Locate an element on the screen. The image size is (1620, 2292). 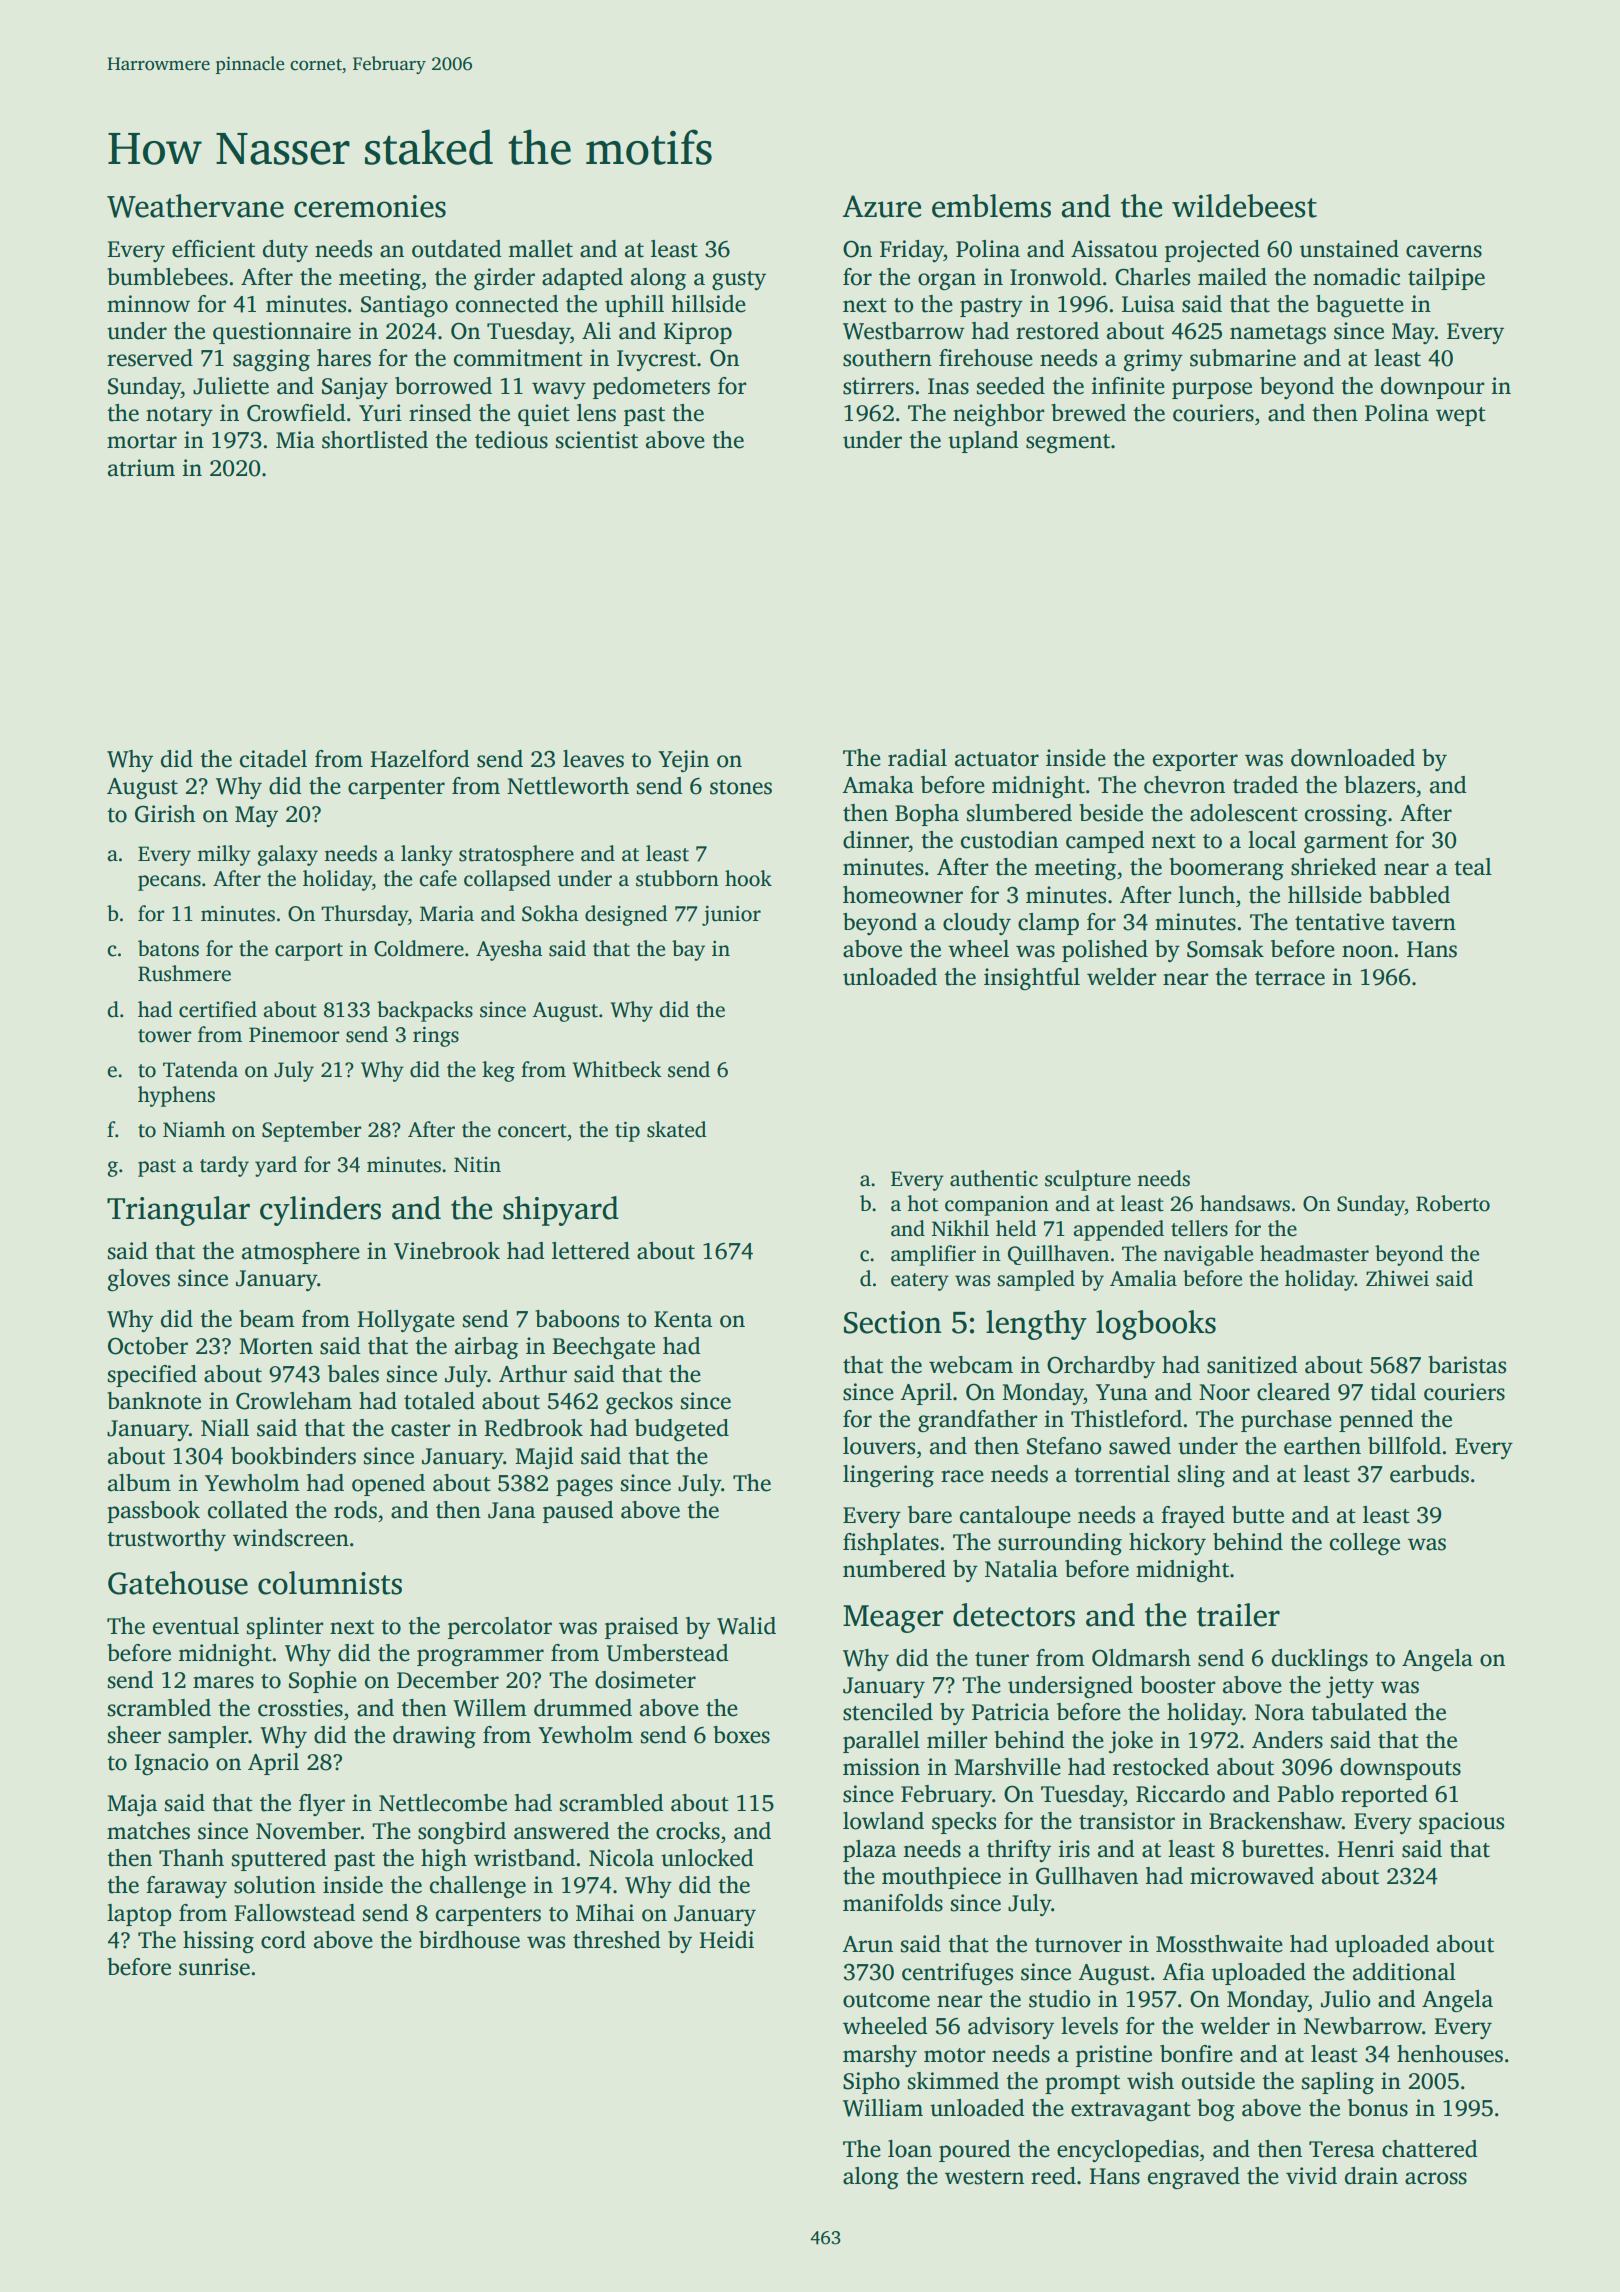
louvers is located at coordinates (879, 1446).
